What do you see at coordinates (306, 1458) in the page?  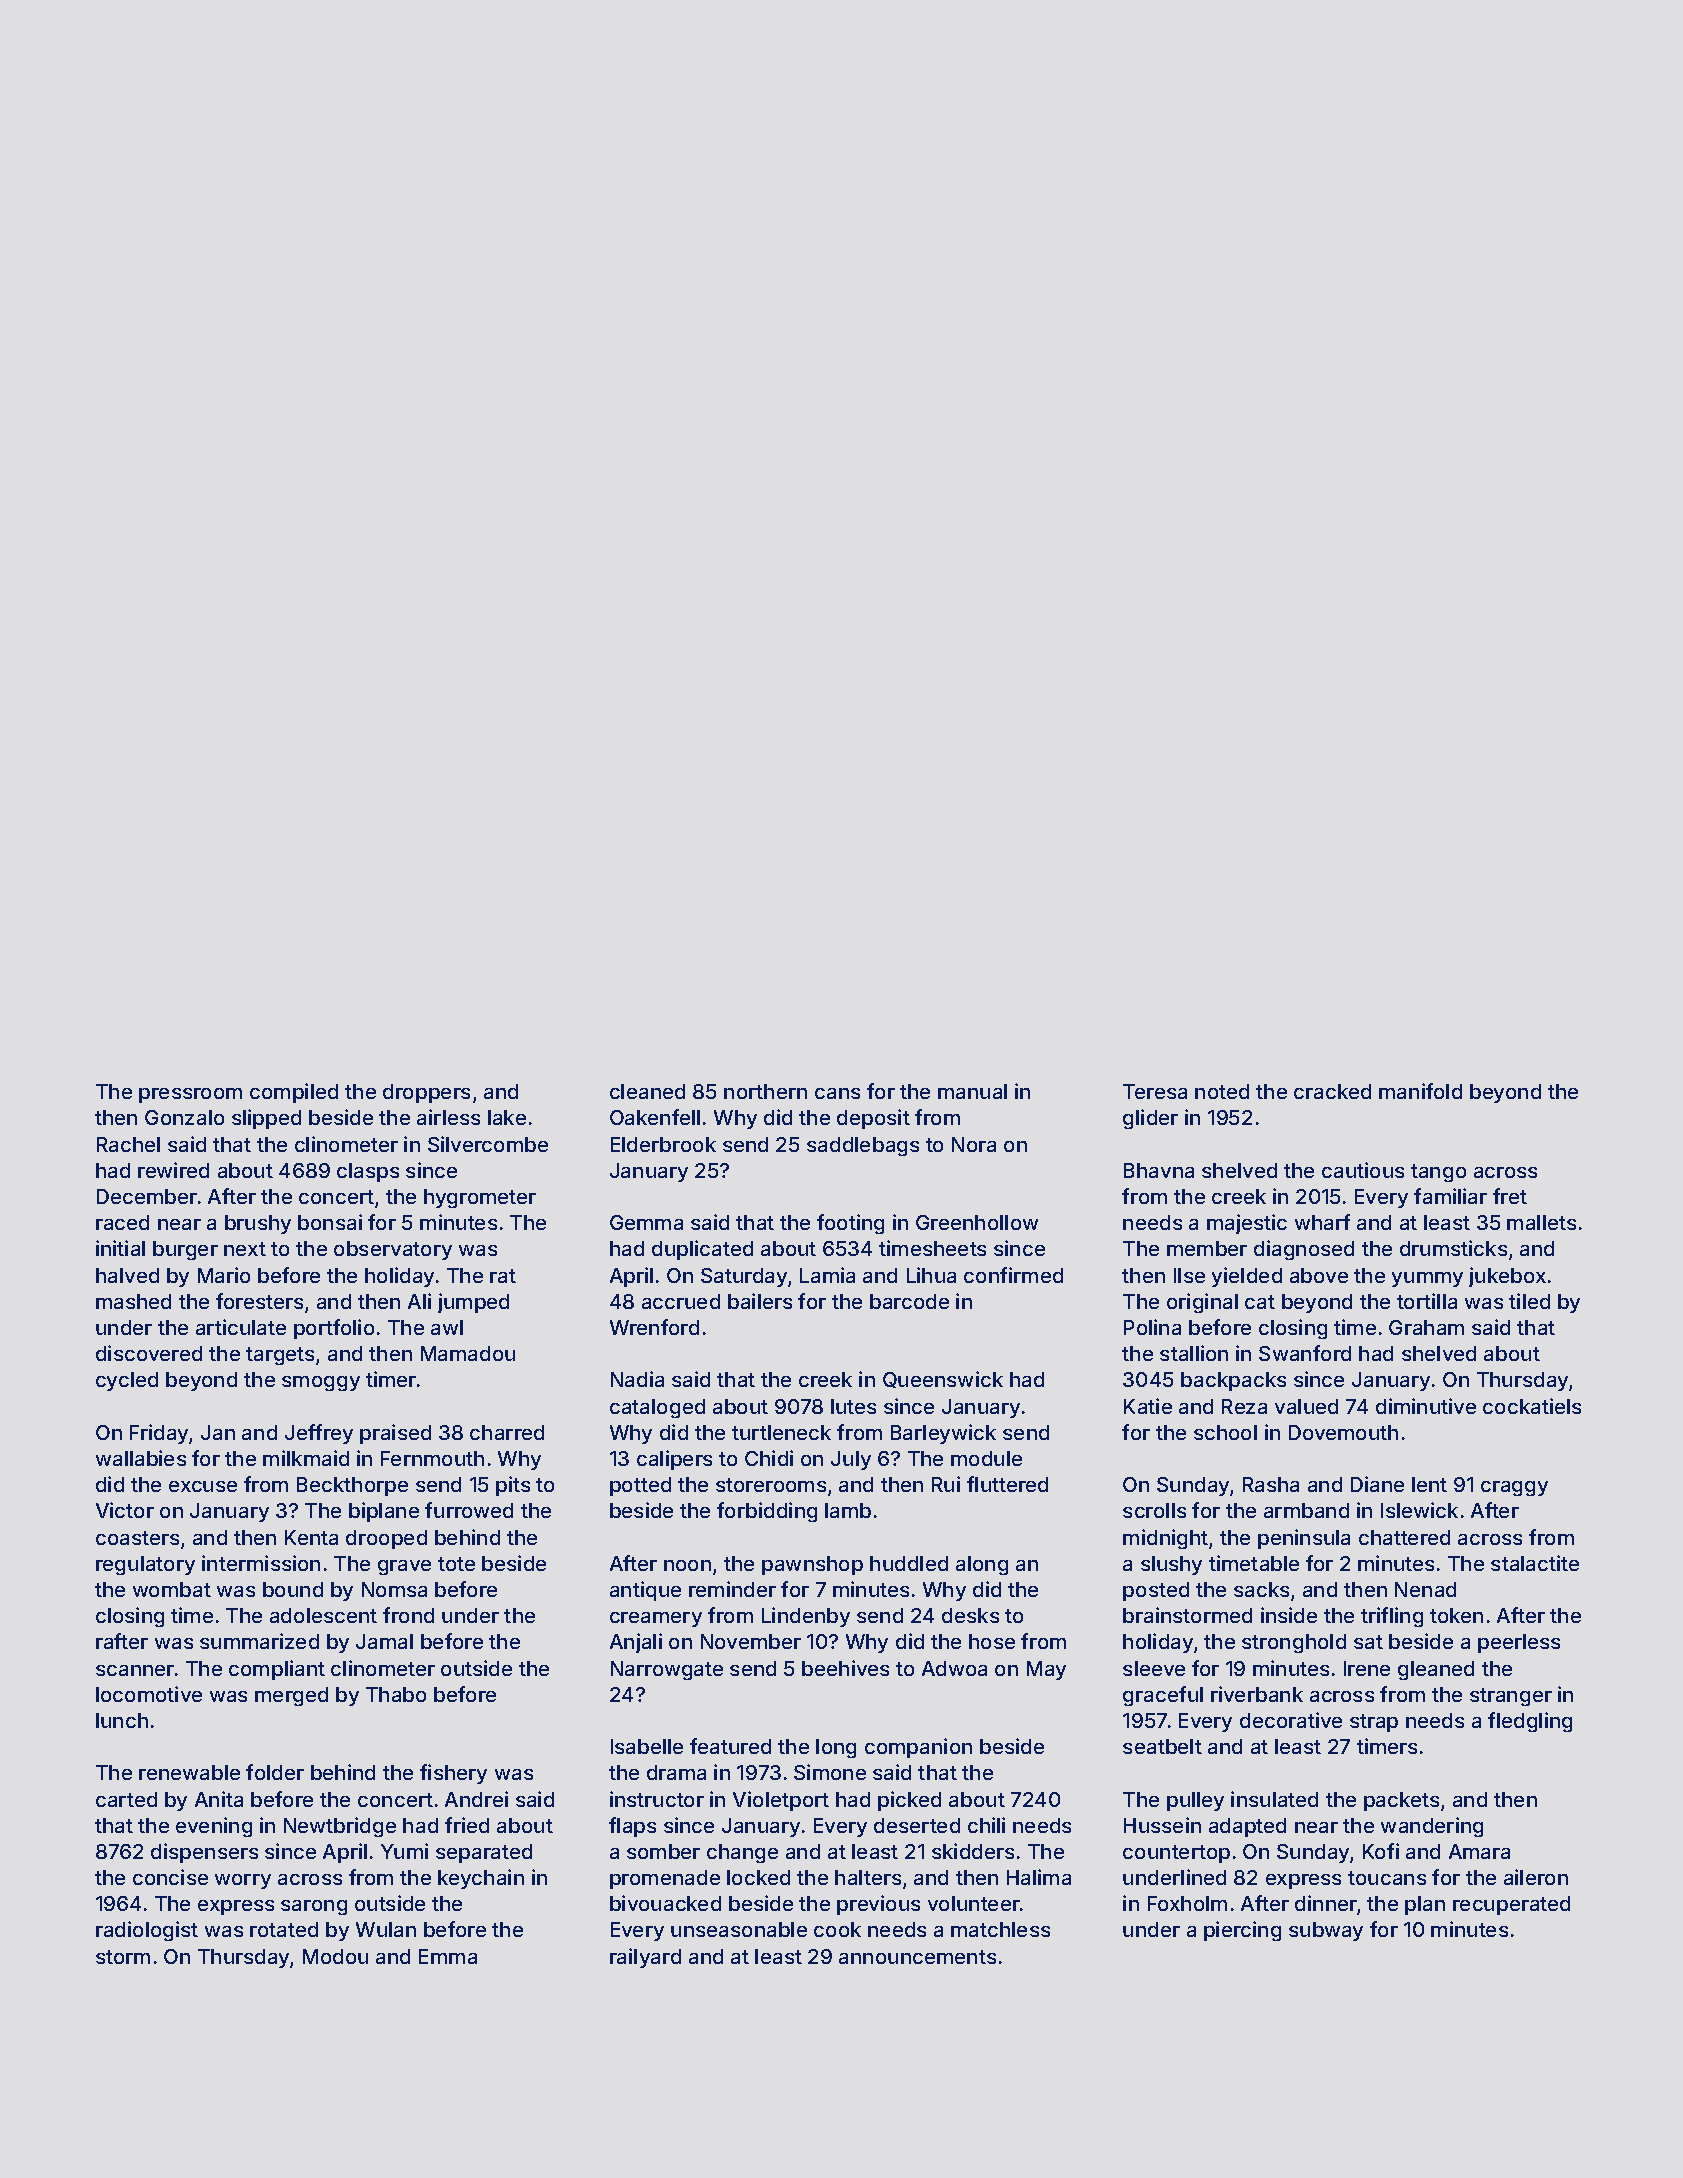 I see `milkmaid` at bounding box center [306, 1458].
